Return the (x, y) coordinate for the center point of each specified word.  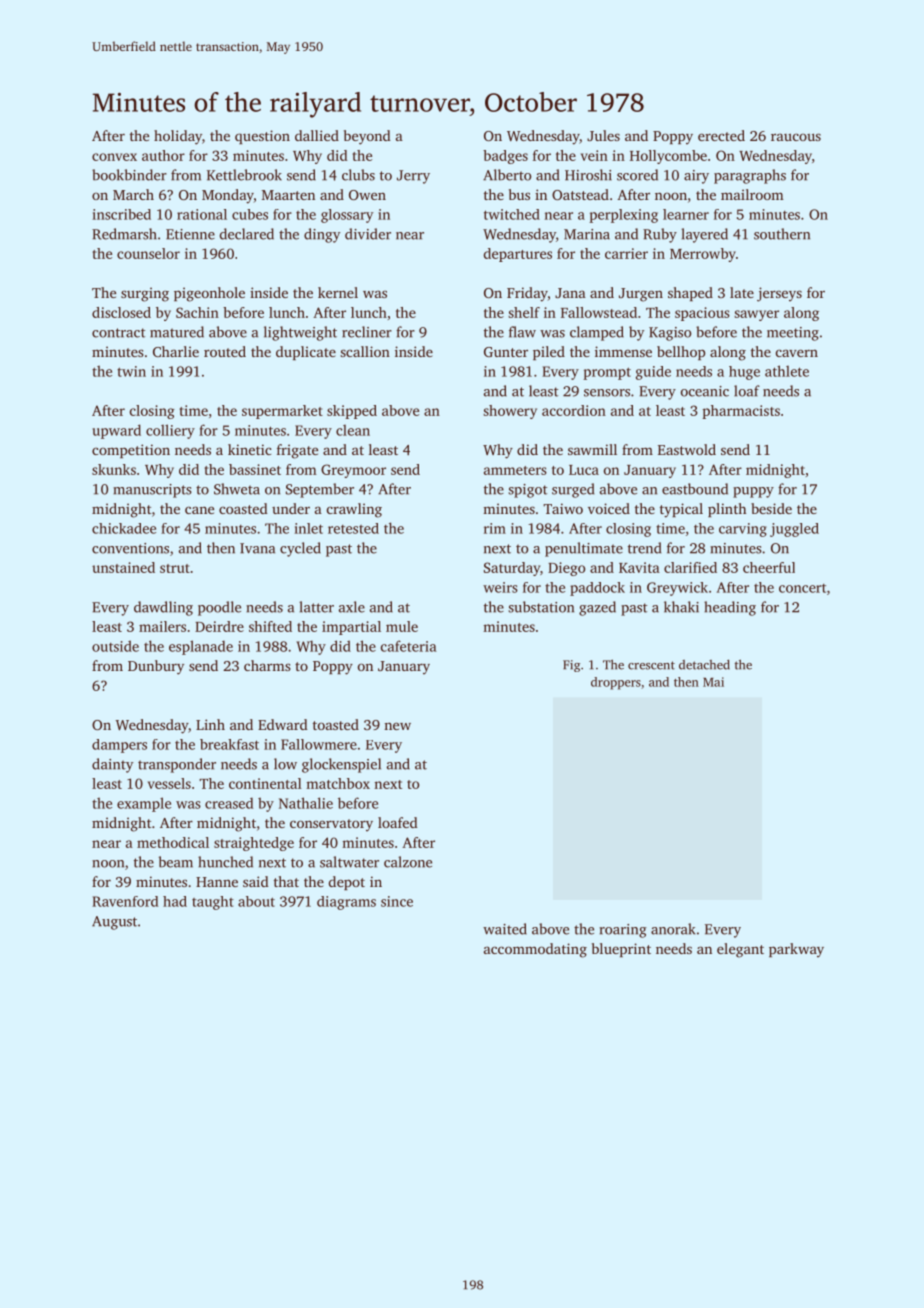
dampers (119, 746)
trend (644, 548)
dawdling (163, 608)
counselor (148, 253)
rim (495, 528)
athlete (787, 371)
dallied (317, 135)
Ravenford (125, 901)
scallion (365, 351)
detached (704, 665)
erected (721, 135)
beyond (367, 137)
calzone (408, 862)
